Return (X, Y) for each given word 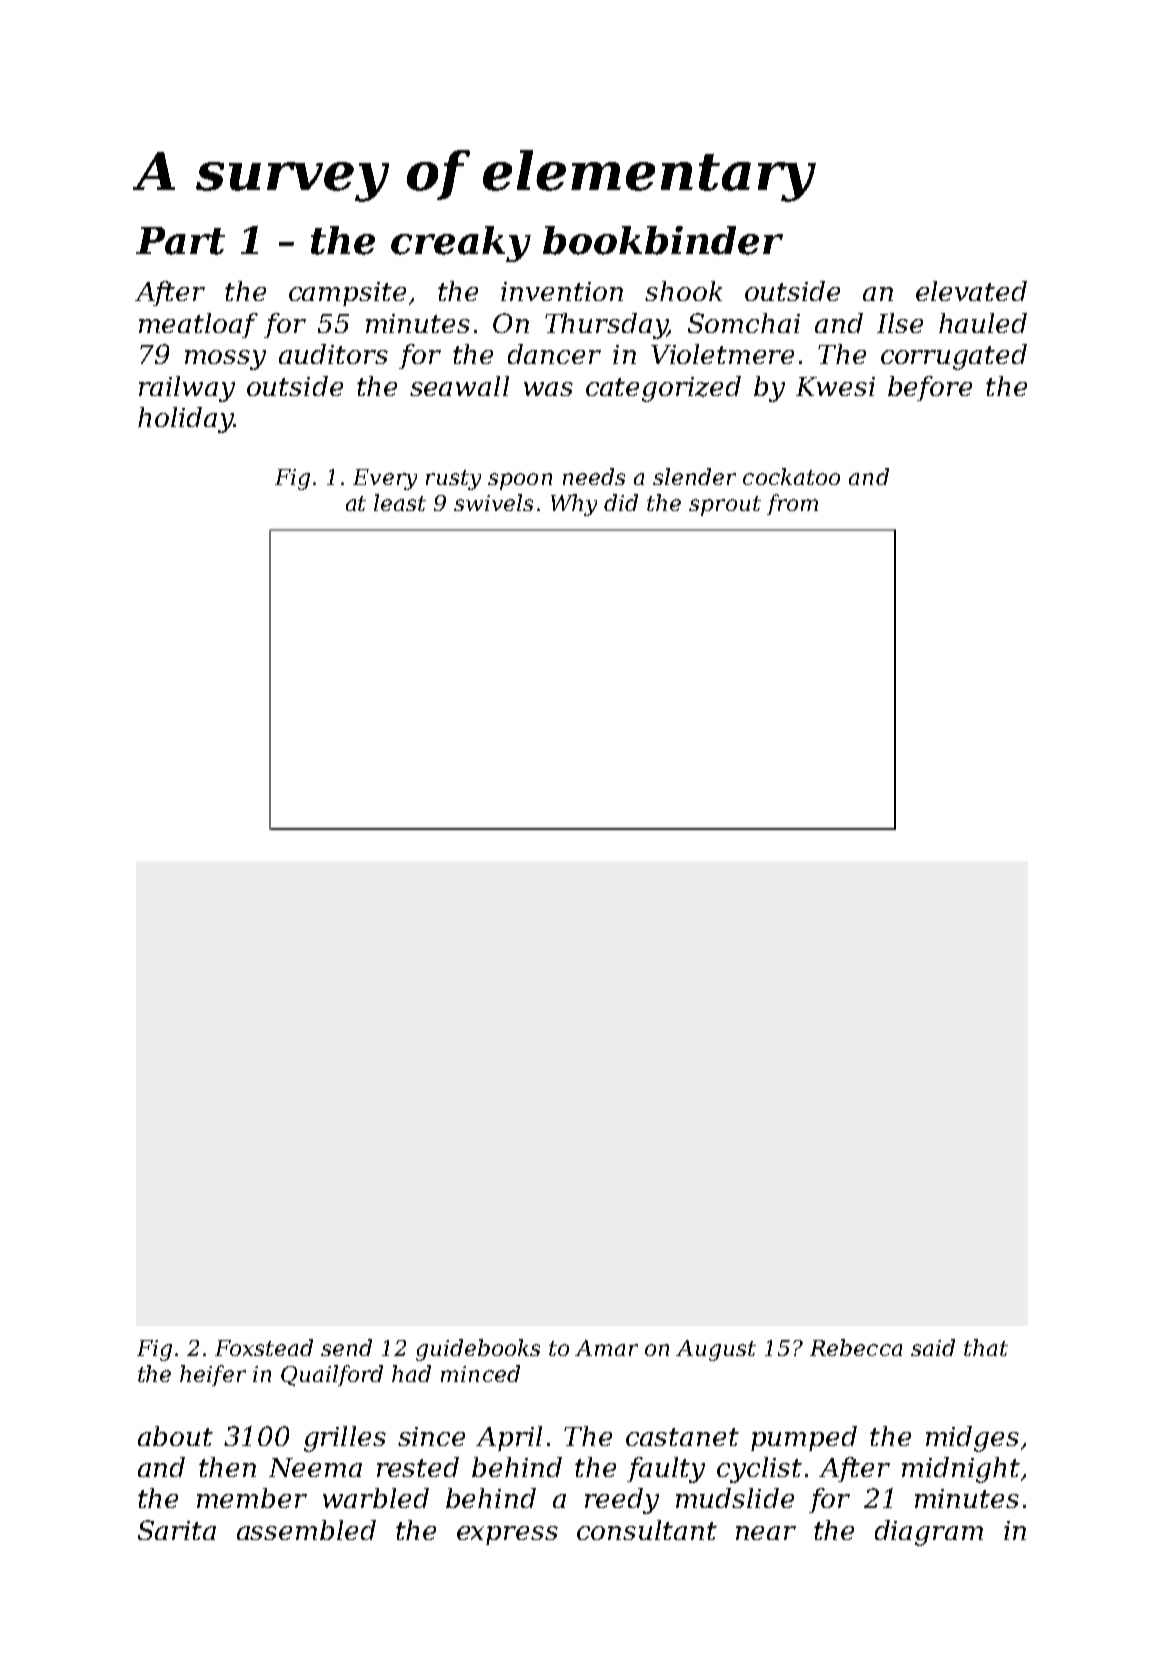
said (933, 1347)
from (792, 504)
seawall (459, 386)
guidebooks (478, 1350)
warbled (376, 1498)
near (766, 1533)
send (346, 1347)
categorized (663, 389)
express (507, 1535)
